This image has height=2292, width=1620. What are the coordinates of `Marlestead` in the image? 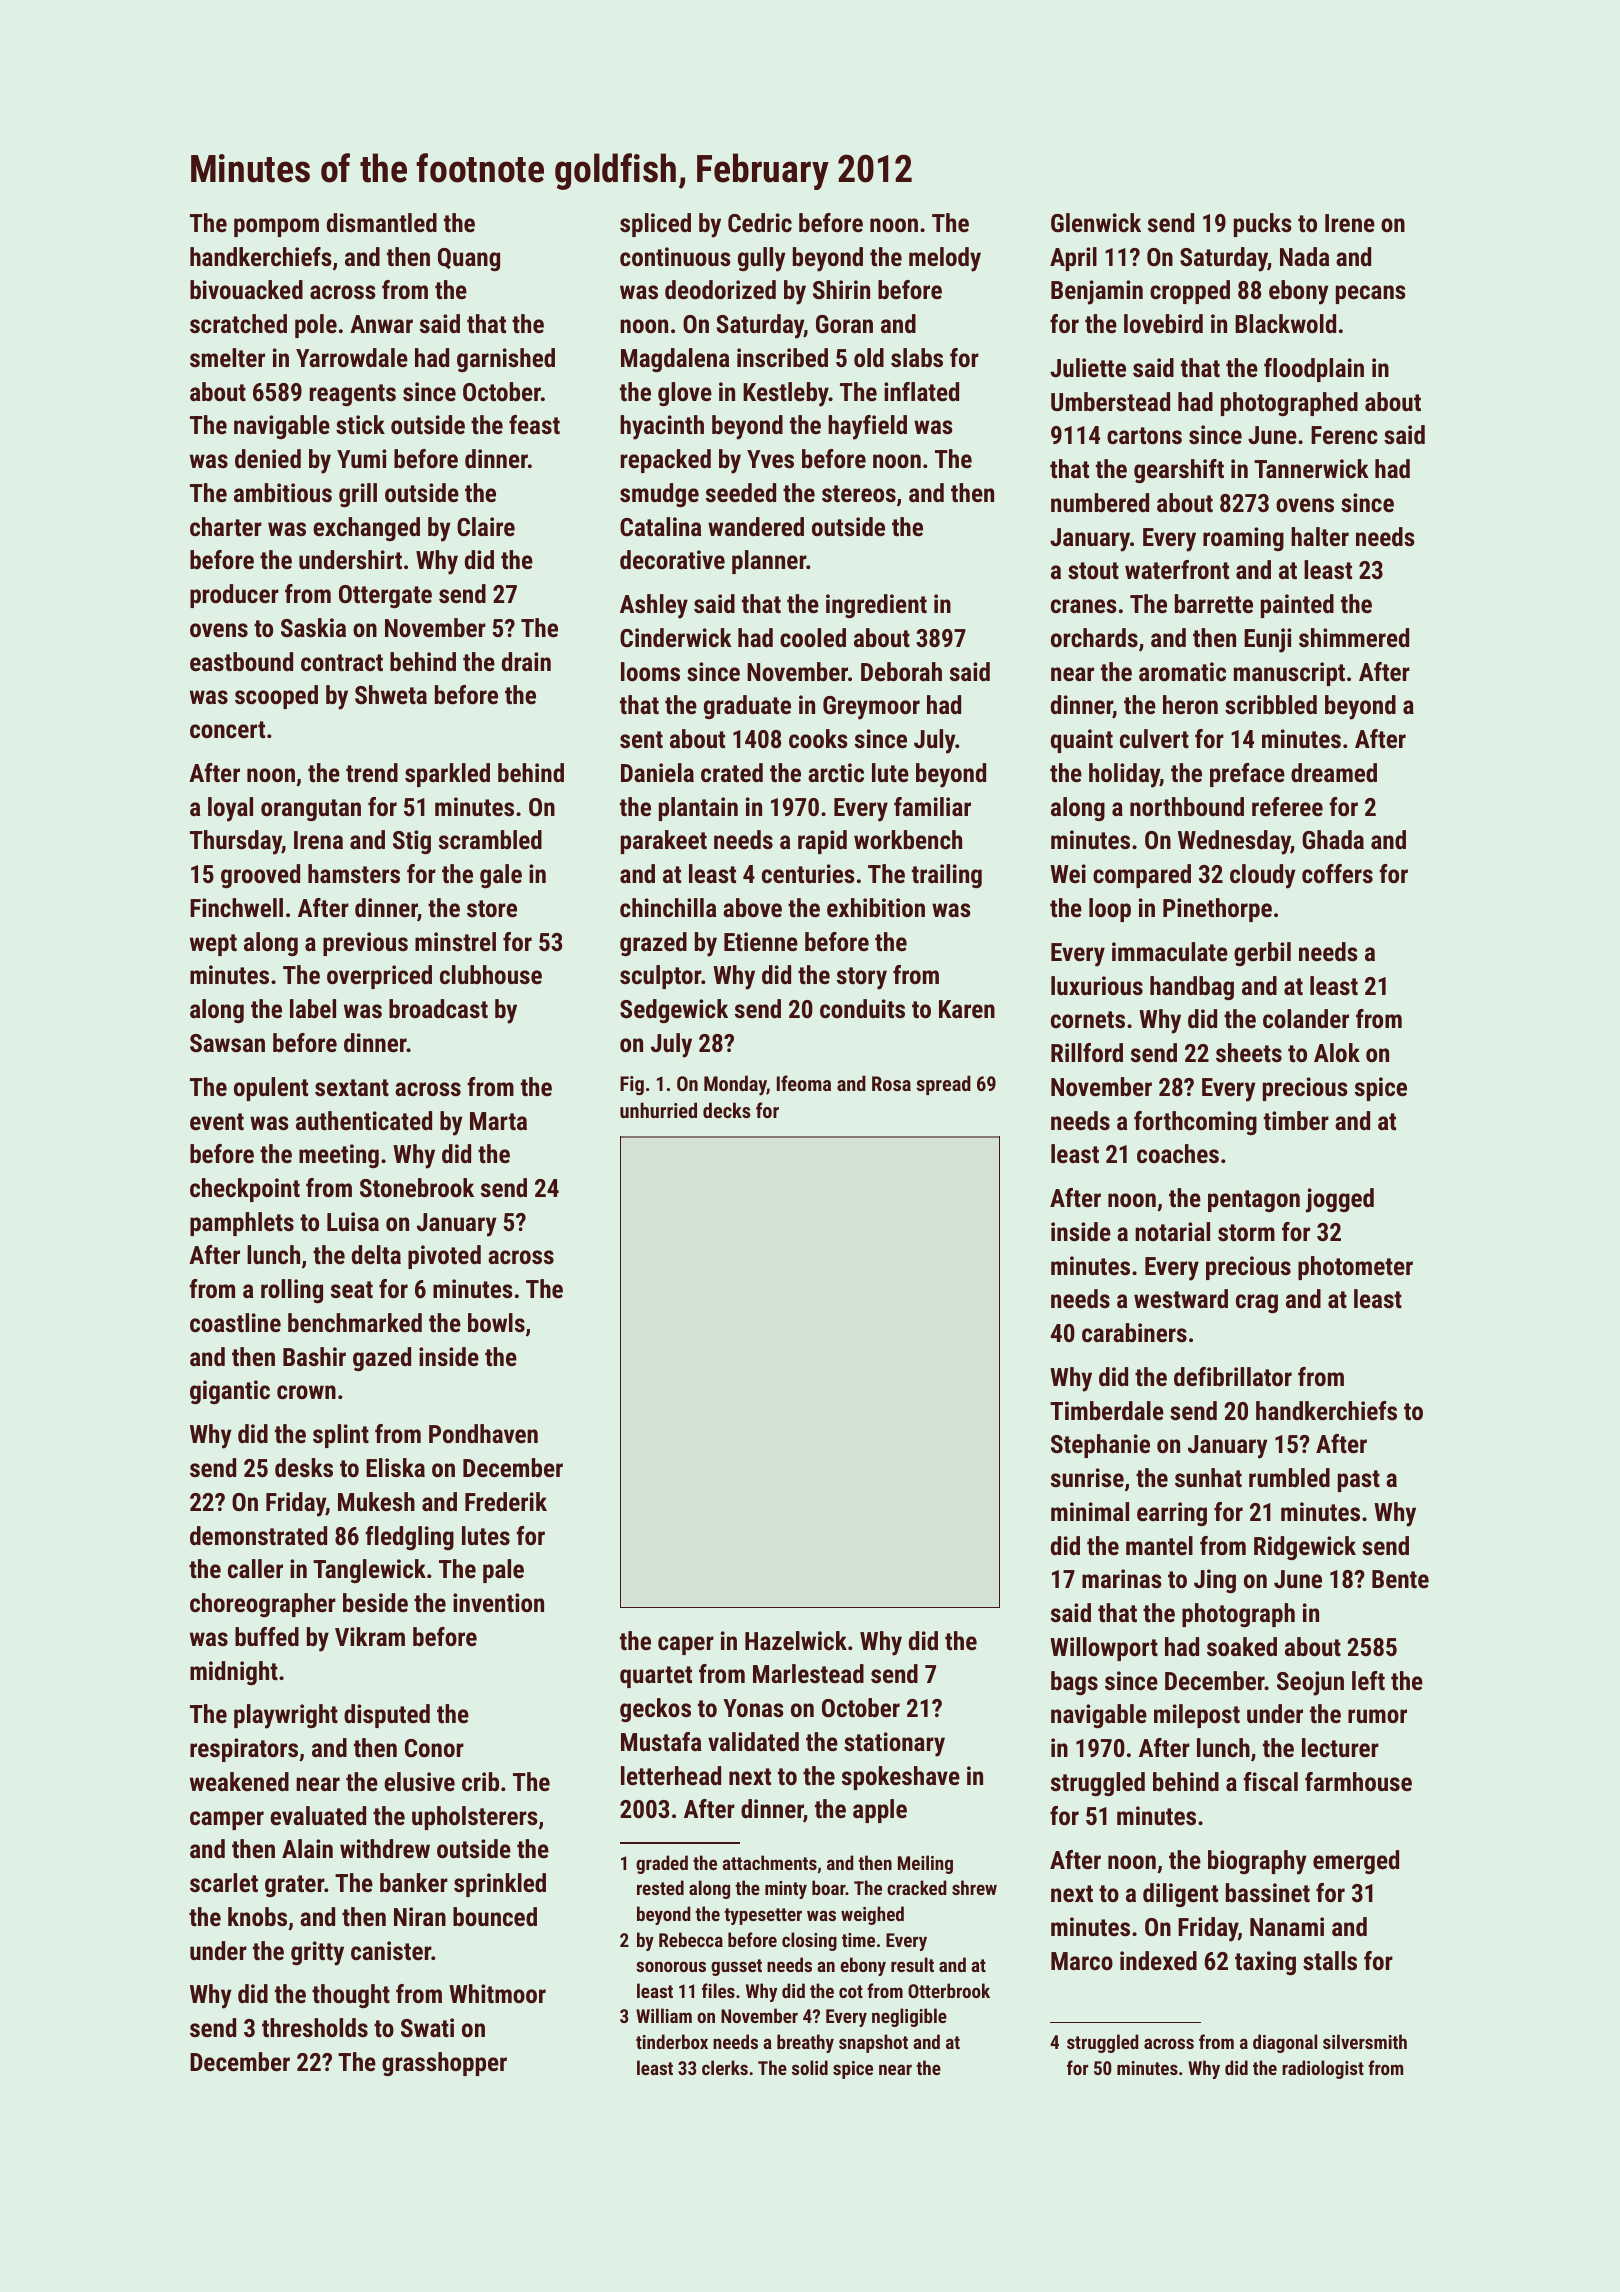 It's located at (808, 1673).
